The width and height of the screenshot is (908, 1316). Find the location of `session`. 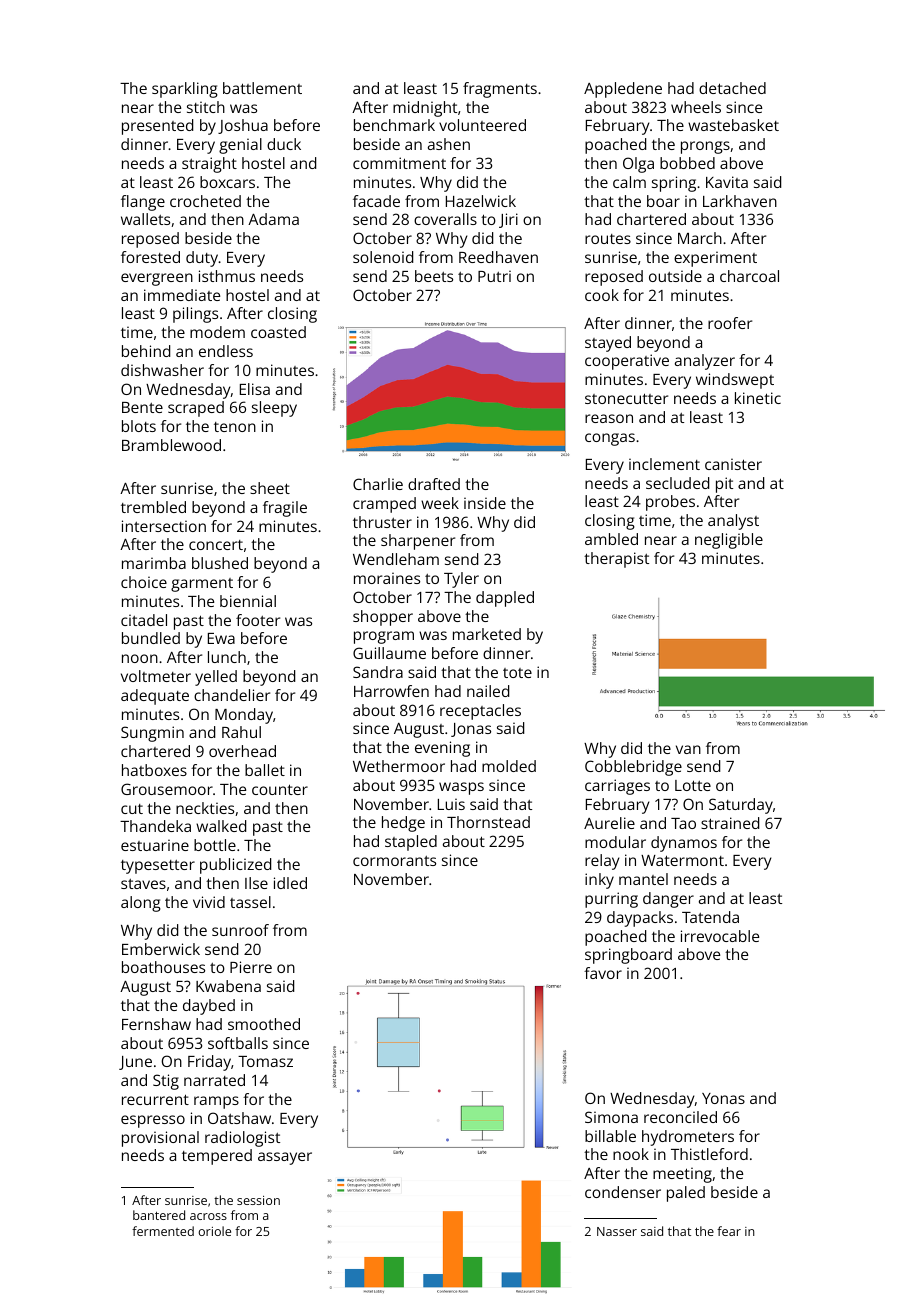

session is located at coordinates (258, 1200).
